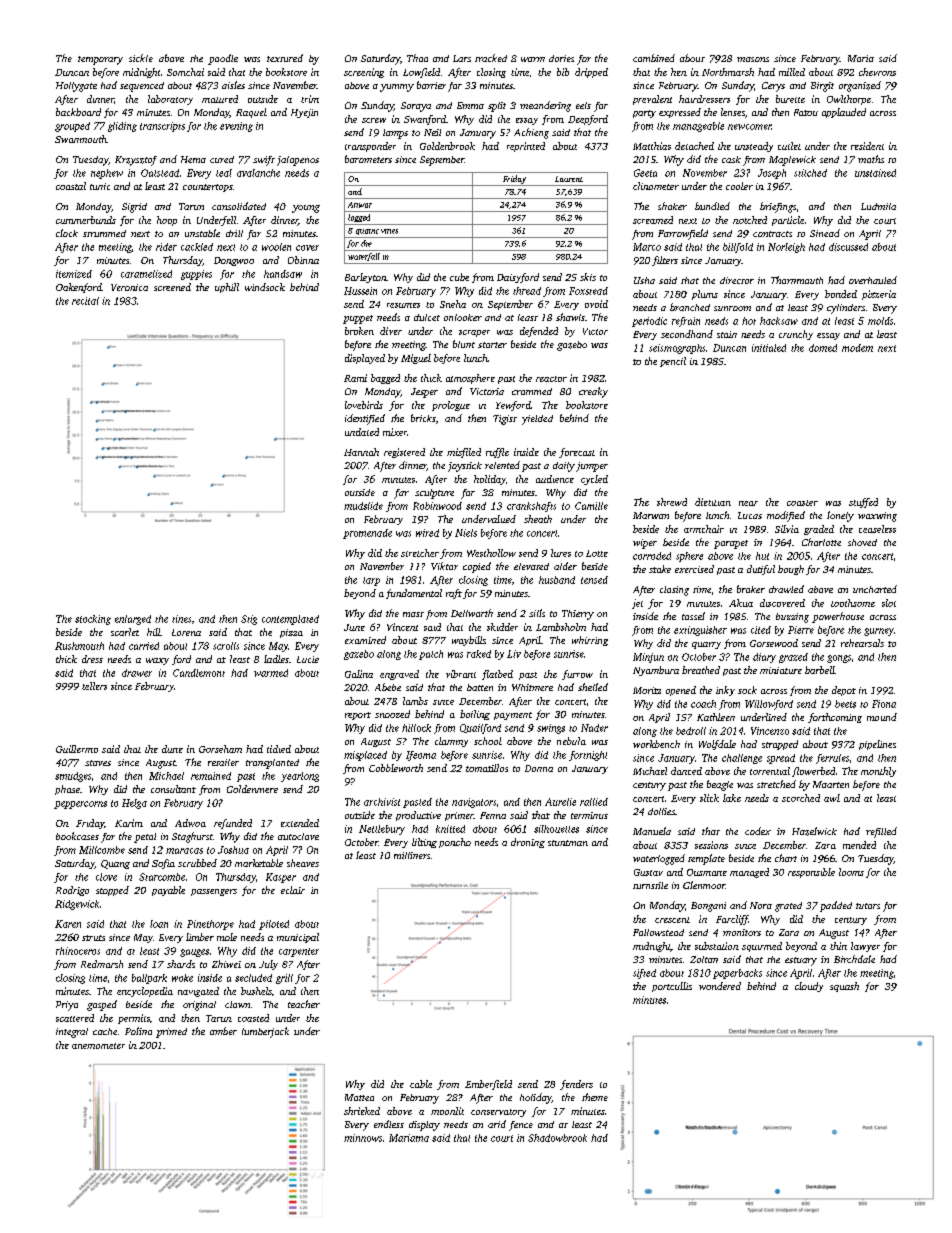  I want to click on Matteo, so click(359, 1097).
